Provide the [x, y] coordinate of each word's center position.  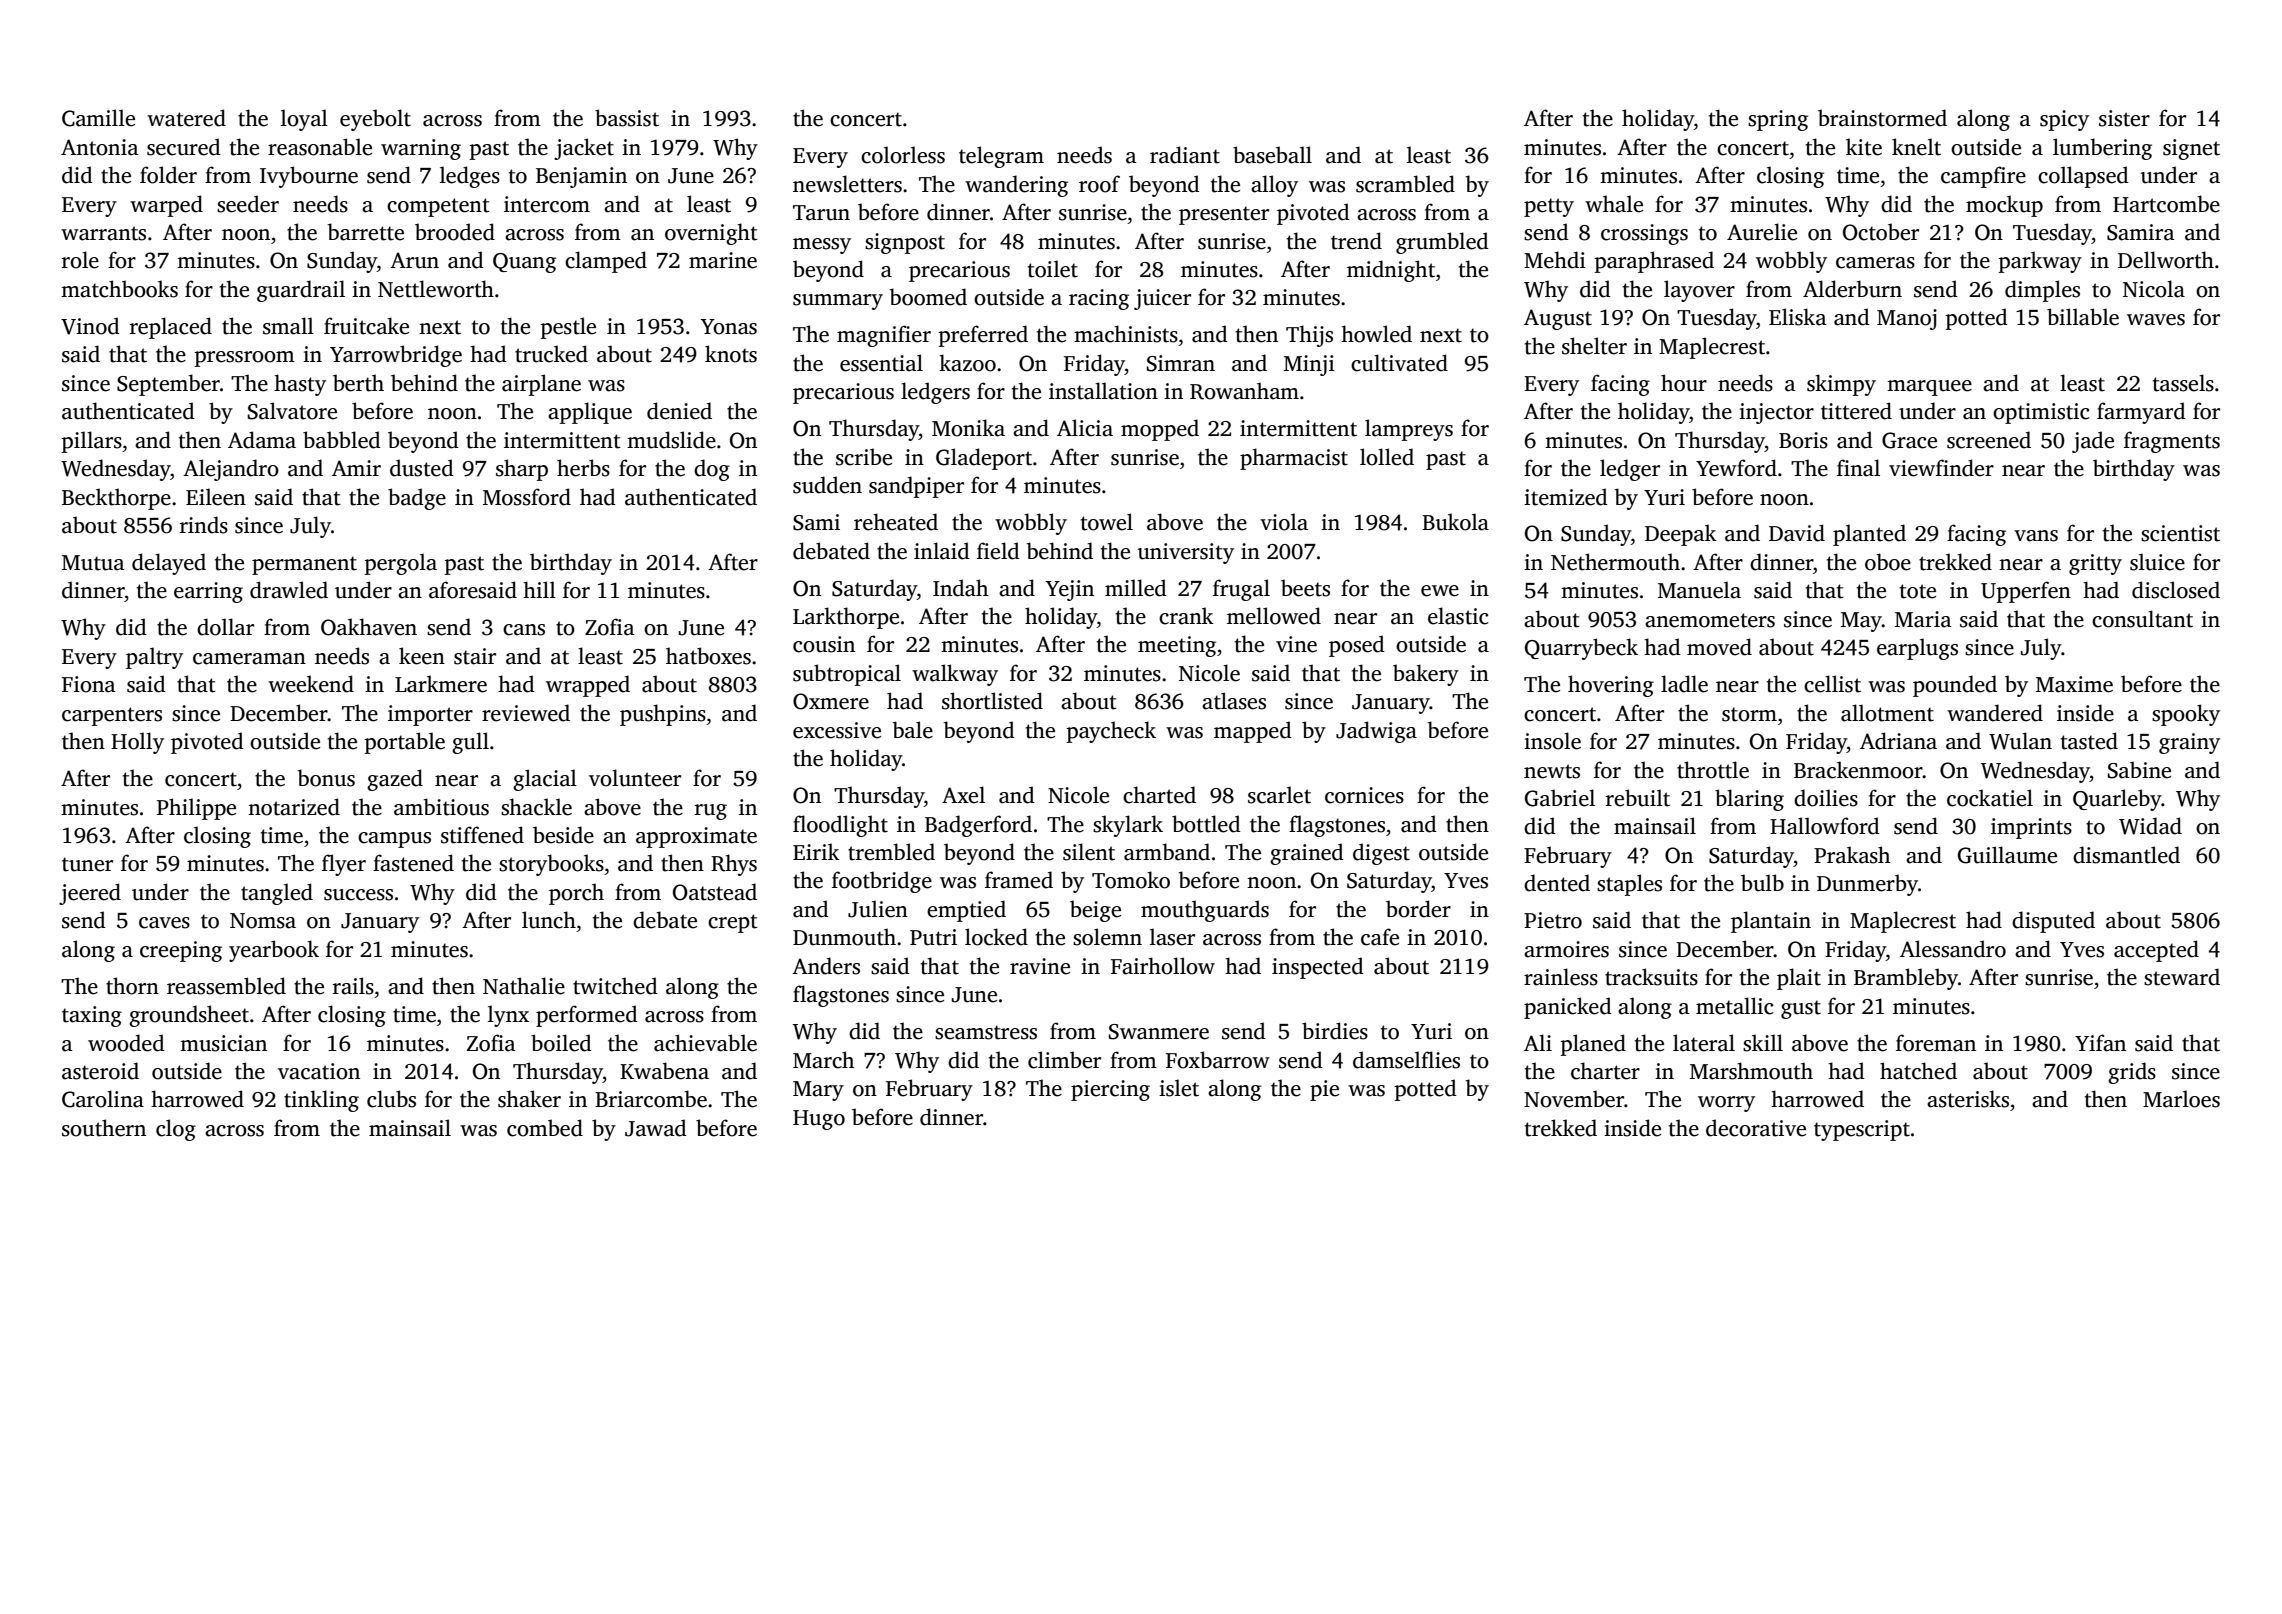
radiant [1185, 155]
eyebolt [375, 120]
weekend [311, 684]
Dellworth [2166, 260]
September [168, 385]
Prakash [1852, 855]
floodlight [840, 826]
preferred [983, 336]
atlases [1234, 701]
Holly [137, 743]
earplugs [1917, 649]
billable [2083, 317]
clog [176, 1130]
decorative [1756, 1128]
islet [1179, 1088]
